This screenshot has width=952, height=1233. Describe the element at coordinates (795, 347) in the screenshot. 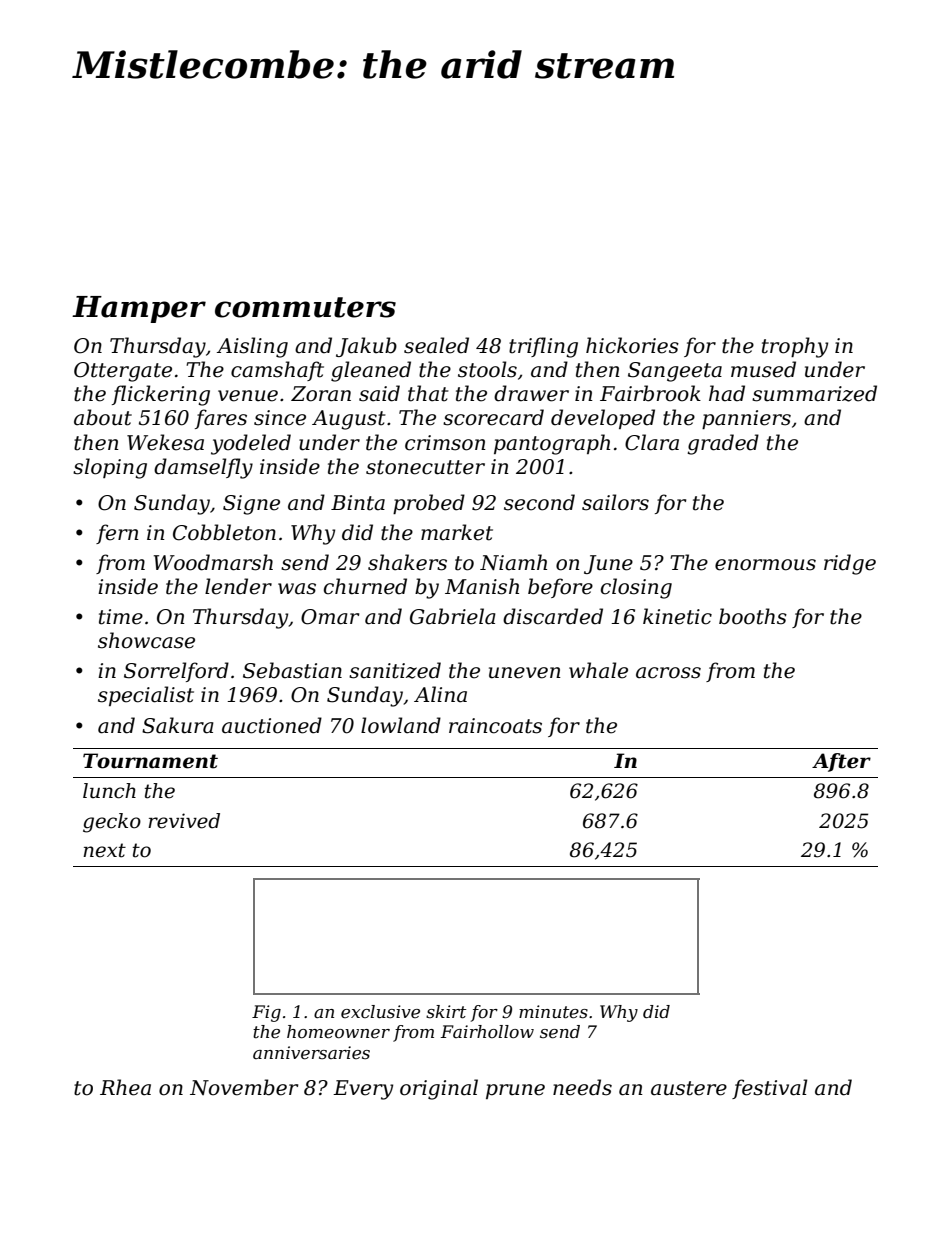

I see `trophy` at that location.
